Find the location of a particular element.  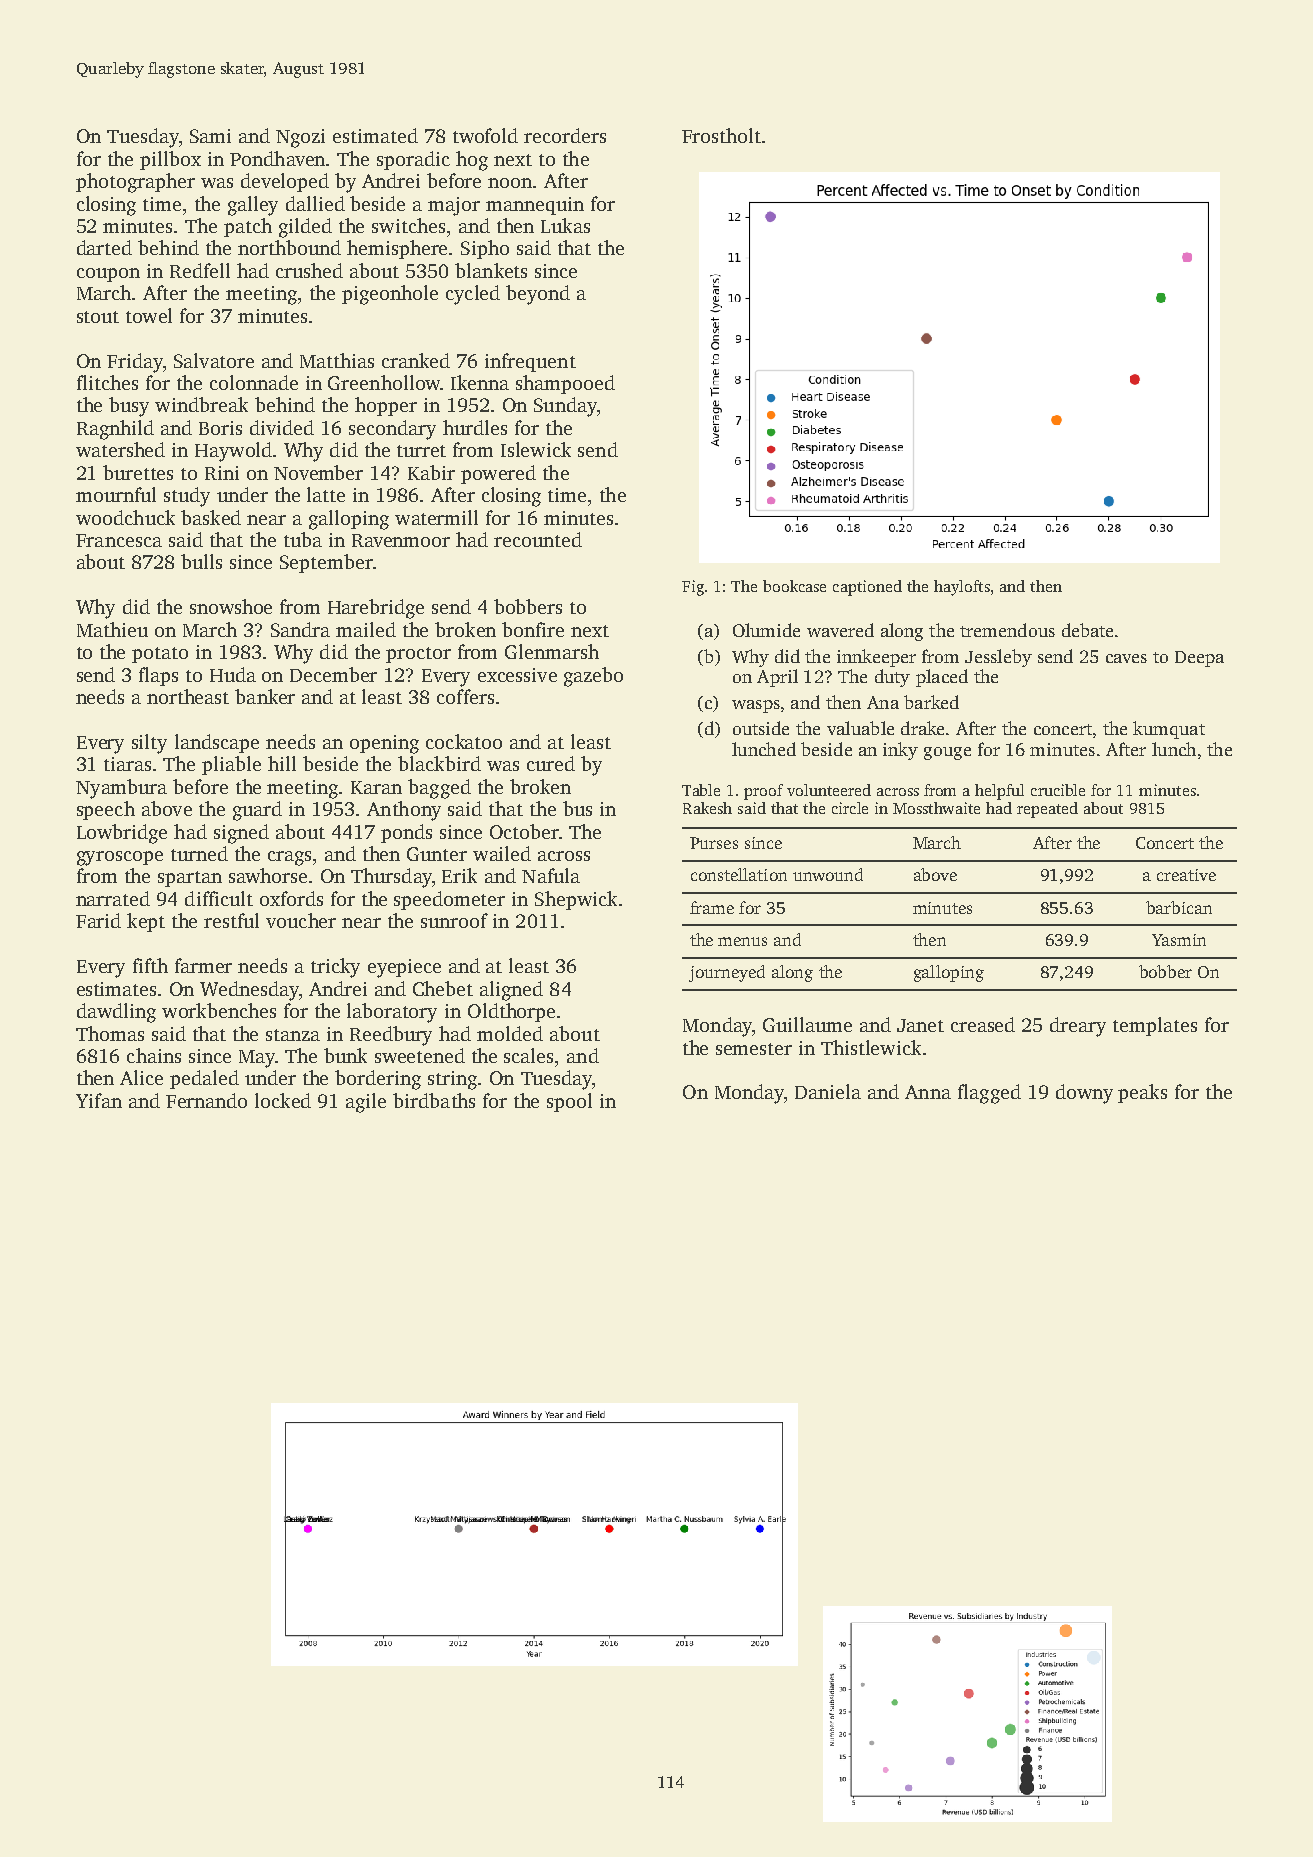

pillbox is located at coordinates (170, 160).
